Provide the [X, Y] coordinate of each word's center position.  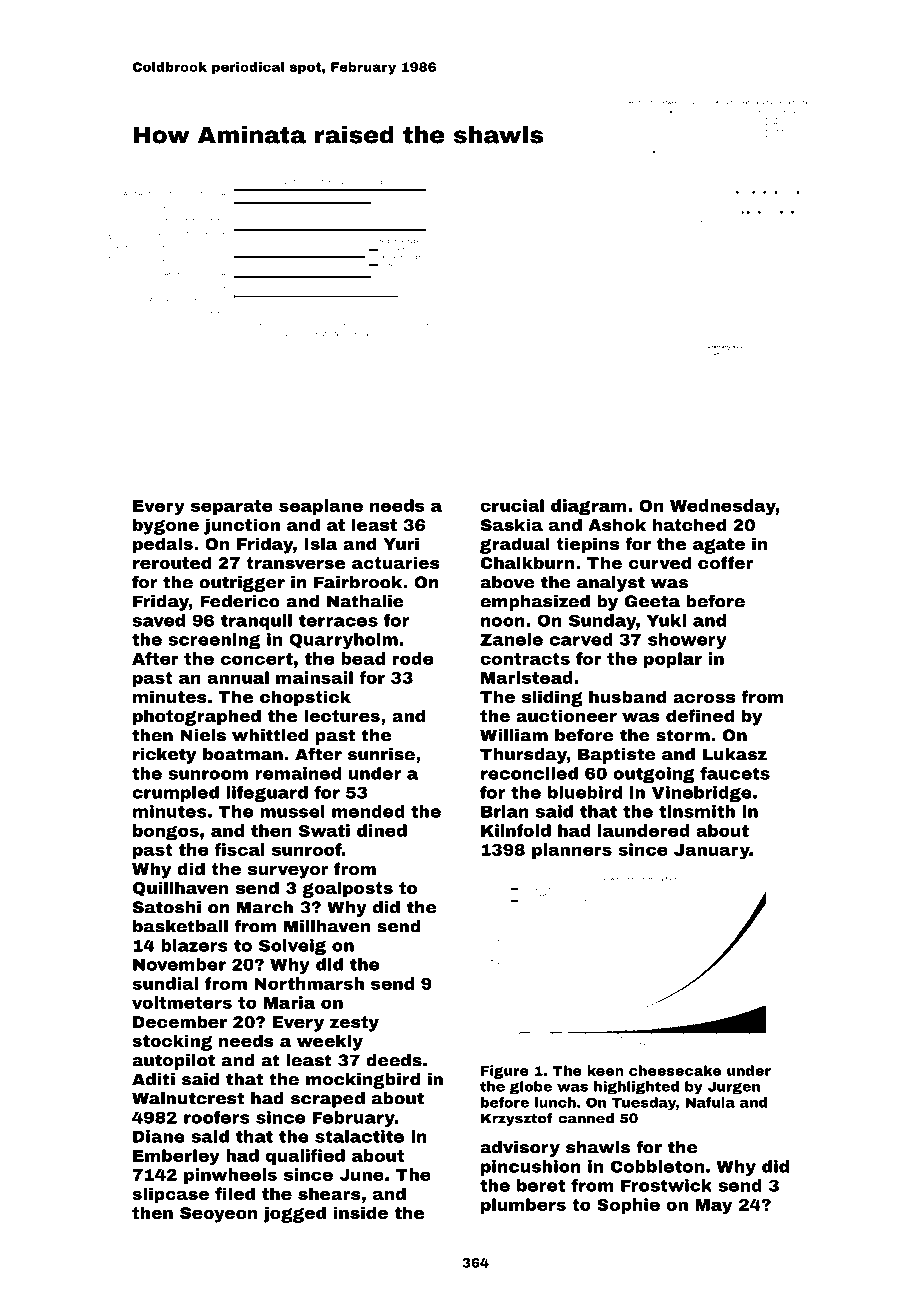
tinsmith [697, 811]
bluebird [585, 792]
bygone [166, 526]
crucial [512, 505]
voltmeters [182, 1002]
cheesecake [675, 1070]
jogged [294, 1214]
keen [605, 1070]
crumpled [175, 794]
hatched [689, 524]
